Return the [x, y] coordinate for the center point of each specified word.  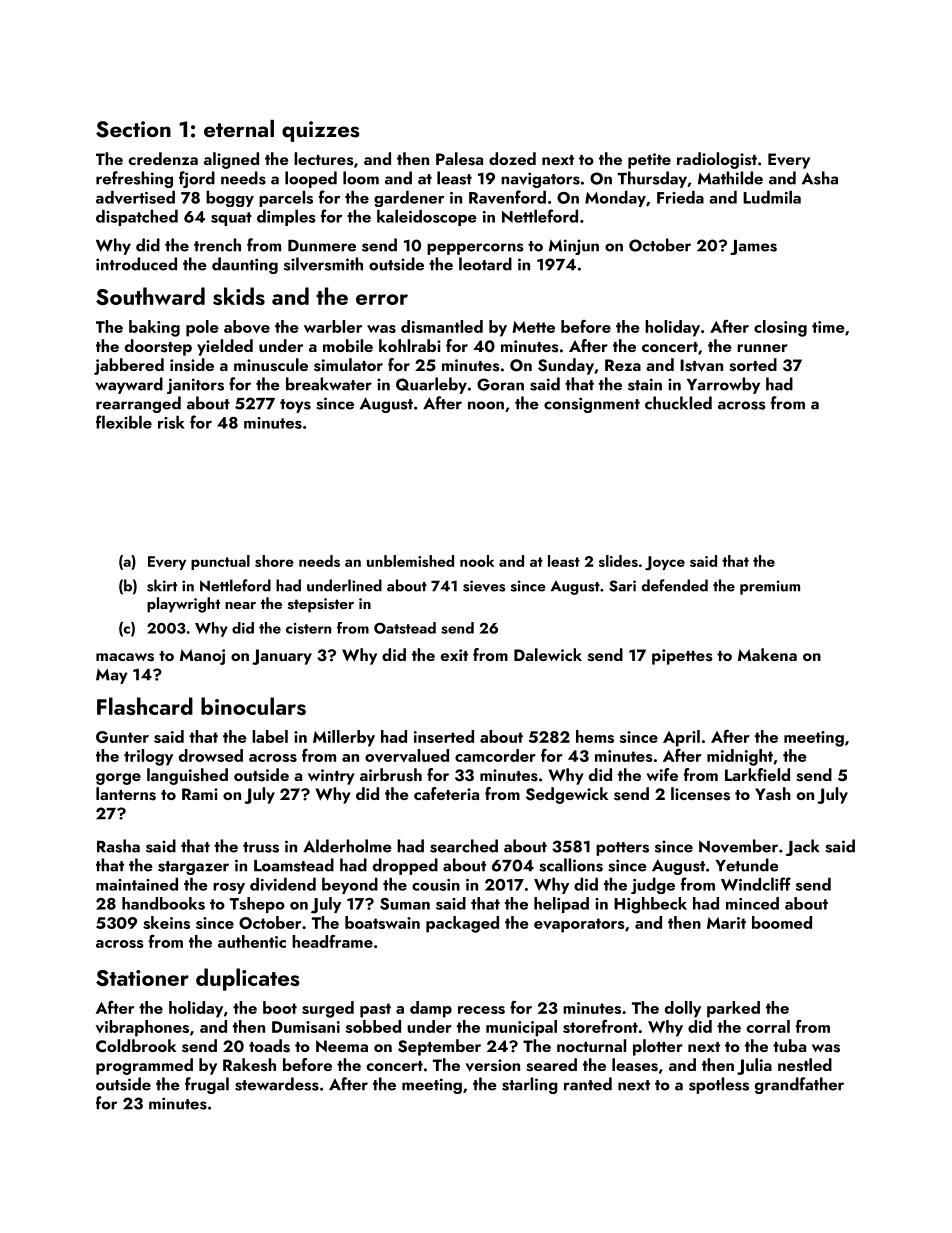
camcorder [495, 755]
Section [133, 129]
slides [618, 561]
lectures [324, 159]
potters [622, 849]
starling [530, 1085]
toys [295, 406]
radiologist [717, 160]
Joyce [665, 563]
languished [187, 776]
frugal [207, 1085]
